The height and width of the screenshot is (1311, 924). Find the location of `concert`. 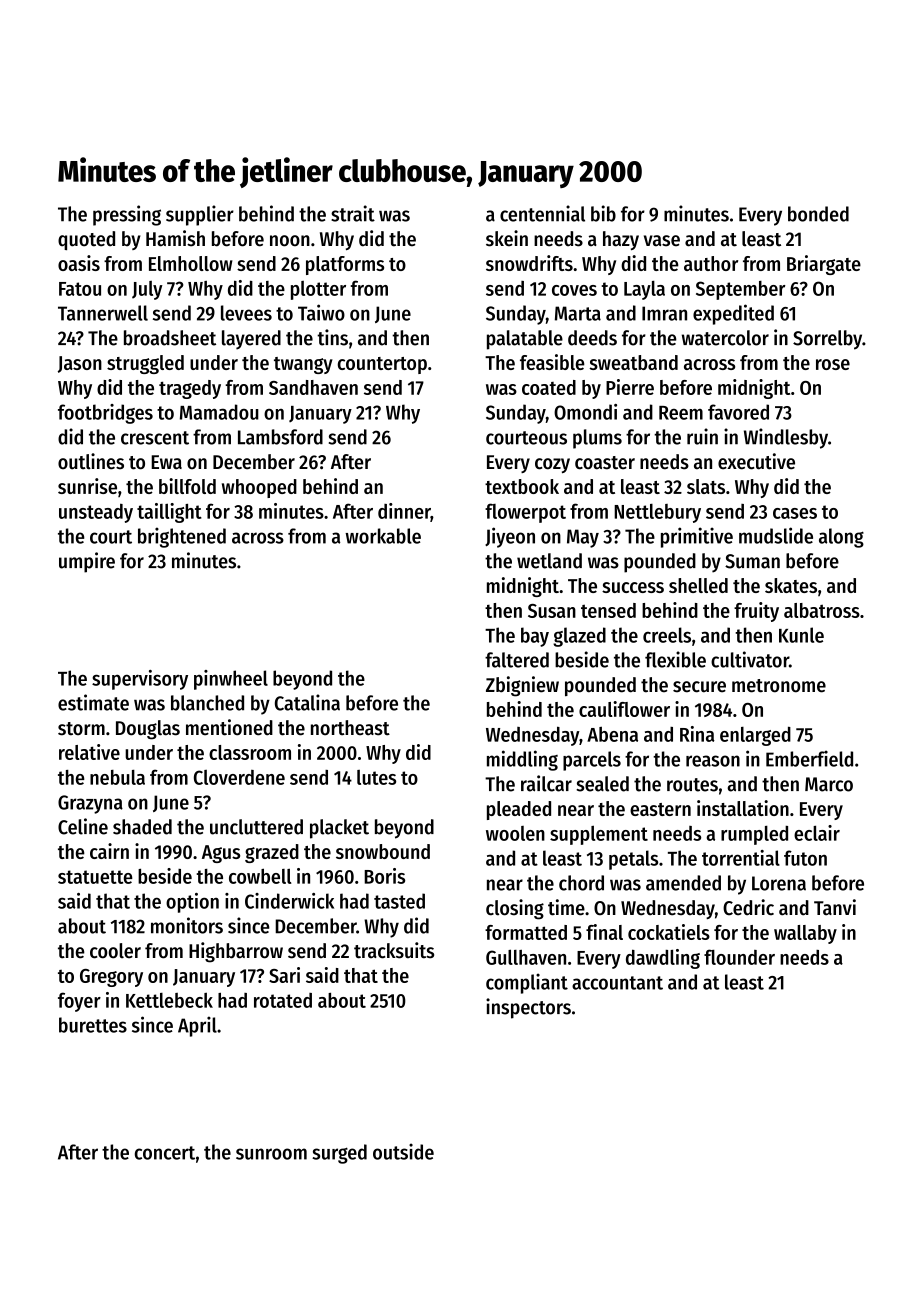

concert is located at coordinates (165, 1153).
